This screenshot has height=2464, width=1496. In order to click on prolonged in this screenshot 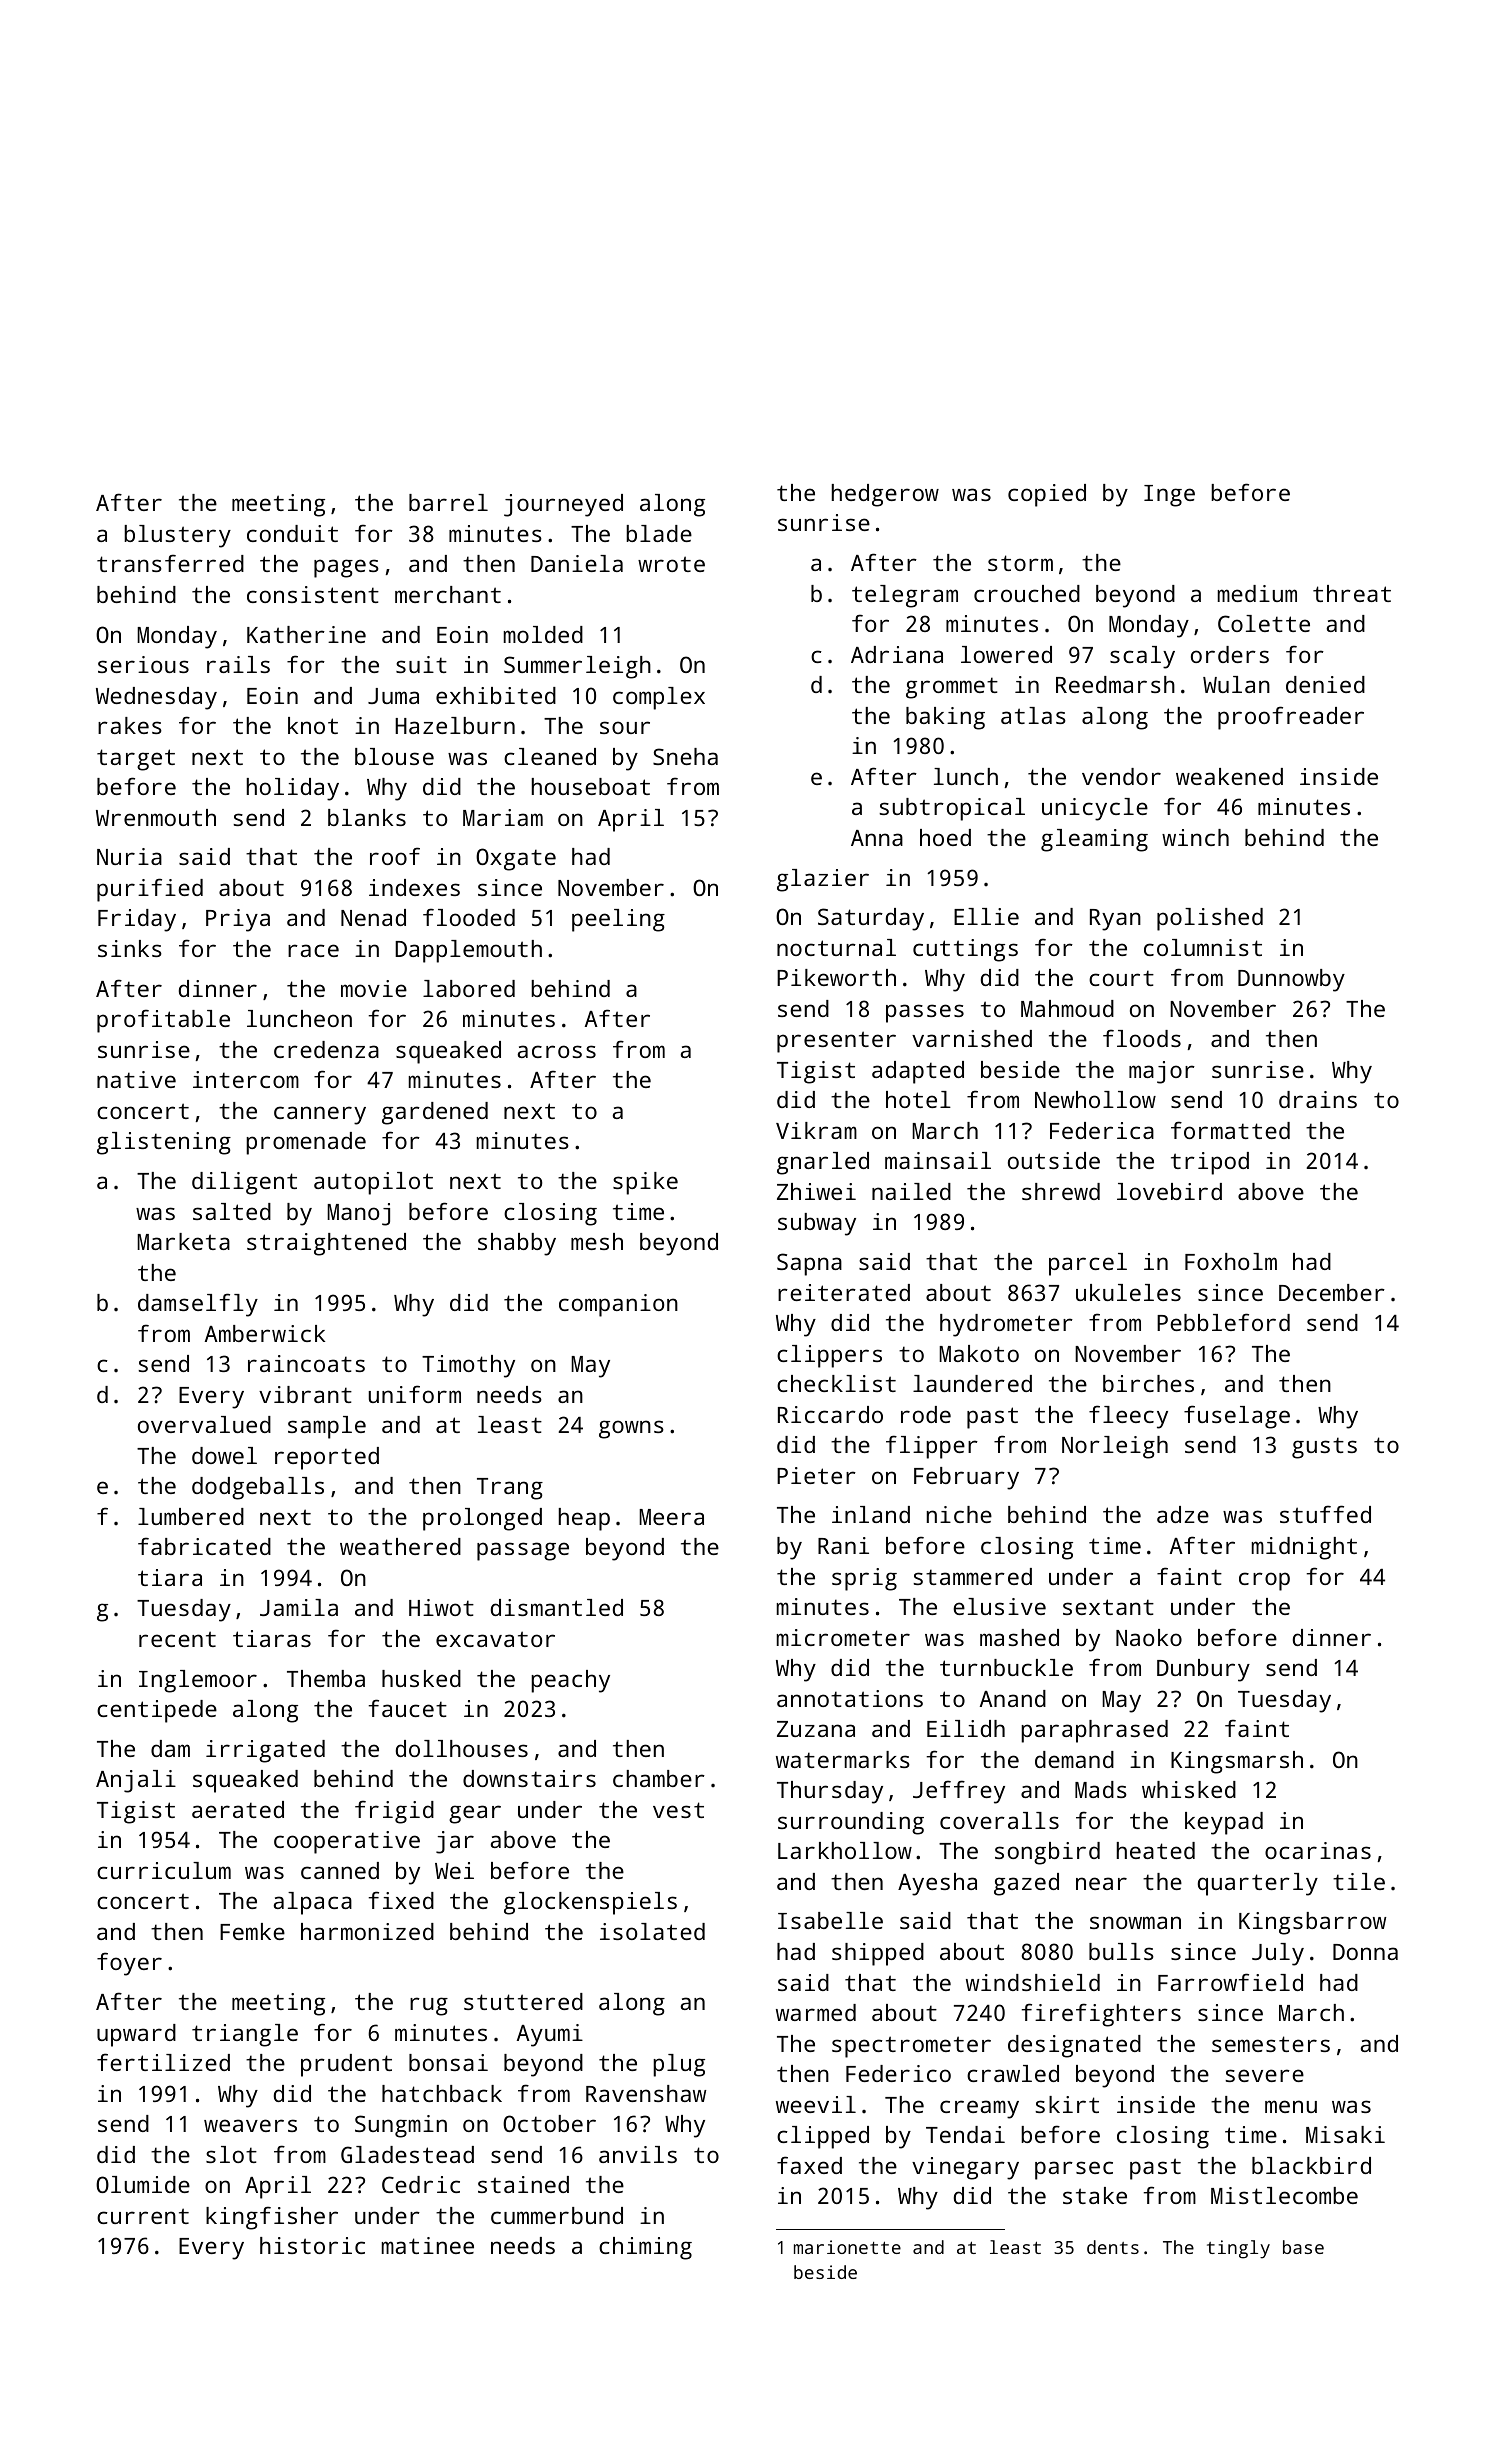, I will do `click(482, 1519)`.
